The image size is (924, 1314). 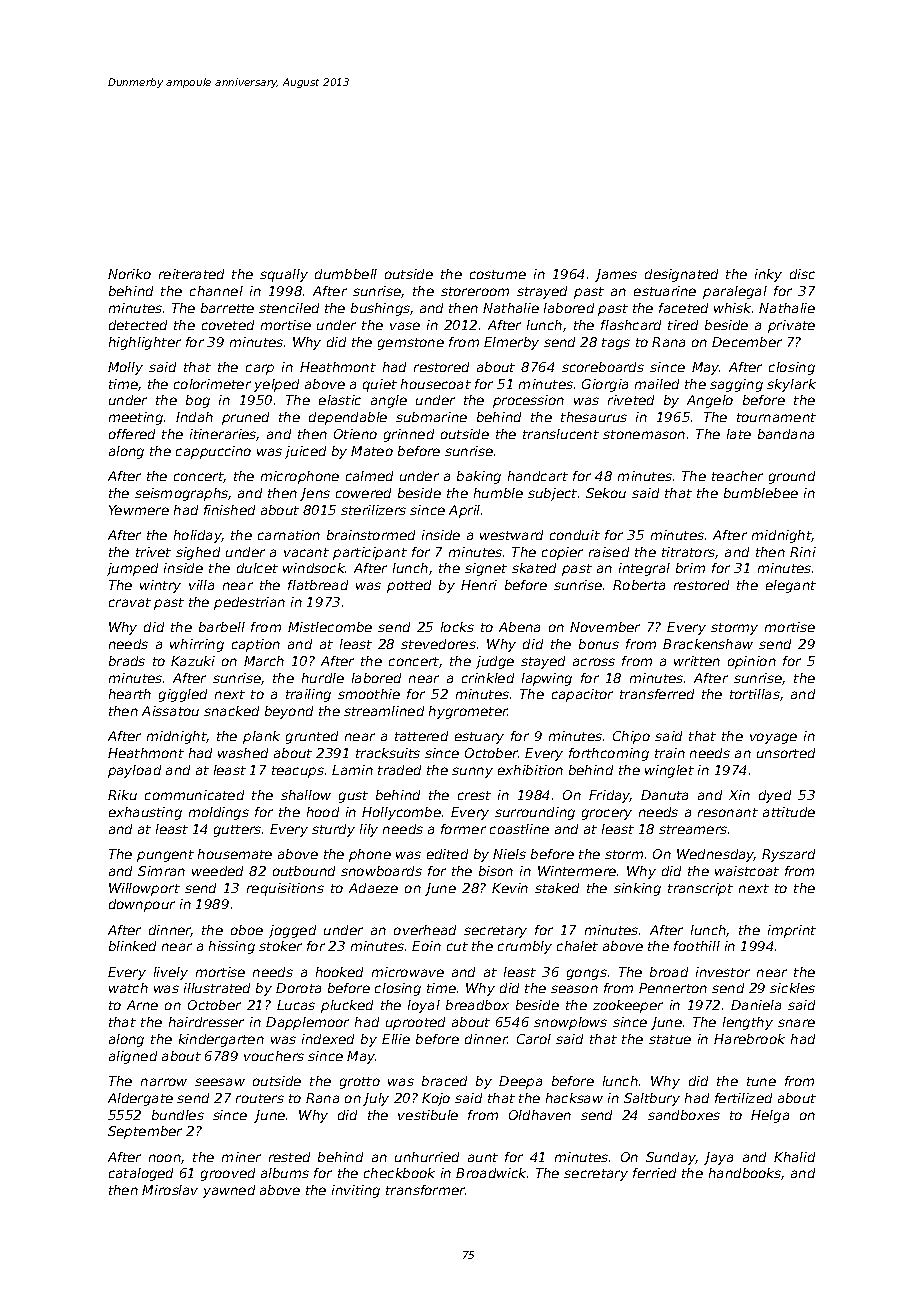 What do you see at coordinates (616, 275) in the page?
I see `James` at bounding box center [616, 275].
